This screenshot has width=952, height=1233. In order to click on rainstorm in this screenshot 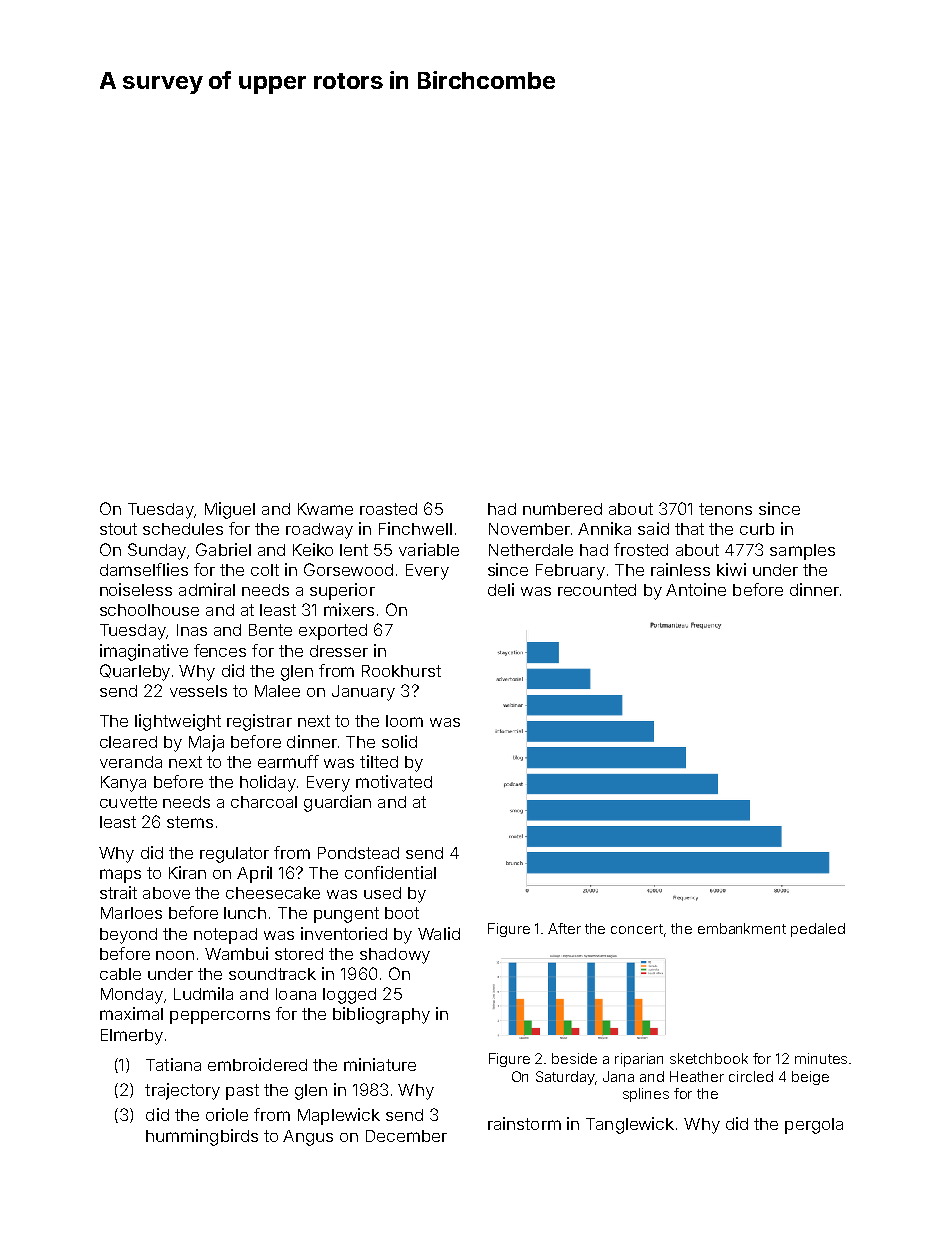, I will do `click(524, 1123)`.
